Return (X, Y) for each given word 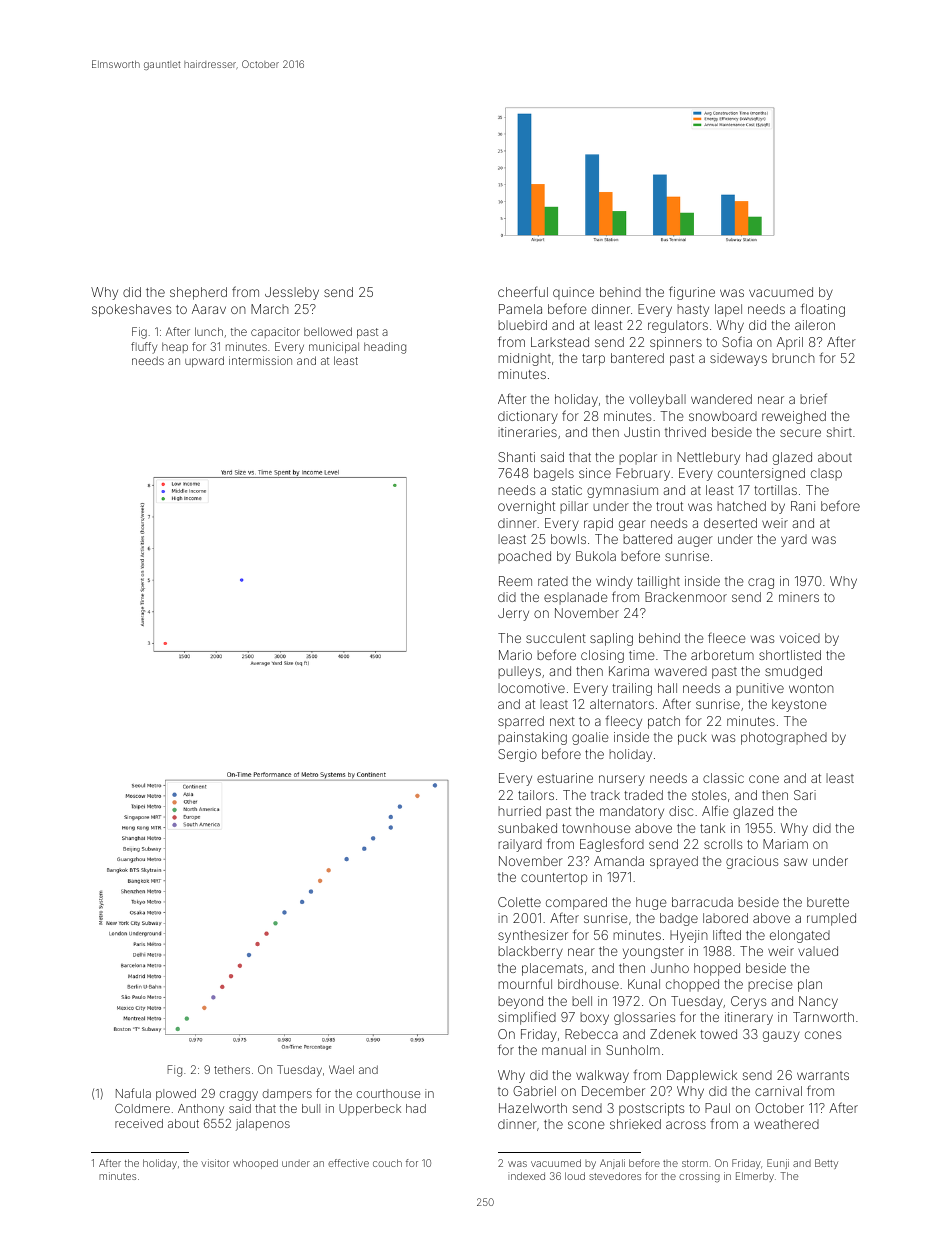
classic (723, 778)
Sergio (517, 755)
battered (647, 539)
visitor (215, 1163)
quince (573, 293)
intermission (260, 360)
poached (524, 557)
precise (770, 985)
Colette (519, 902)
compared (576, 903)
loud (575, 1176)
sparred (521, 722)
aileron (815, 325)
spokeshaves (131, 310)
